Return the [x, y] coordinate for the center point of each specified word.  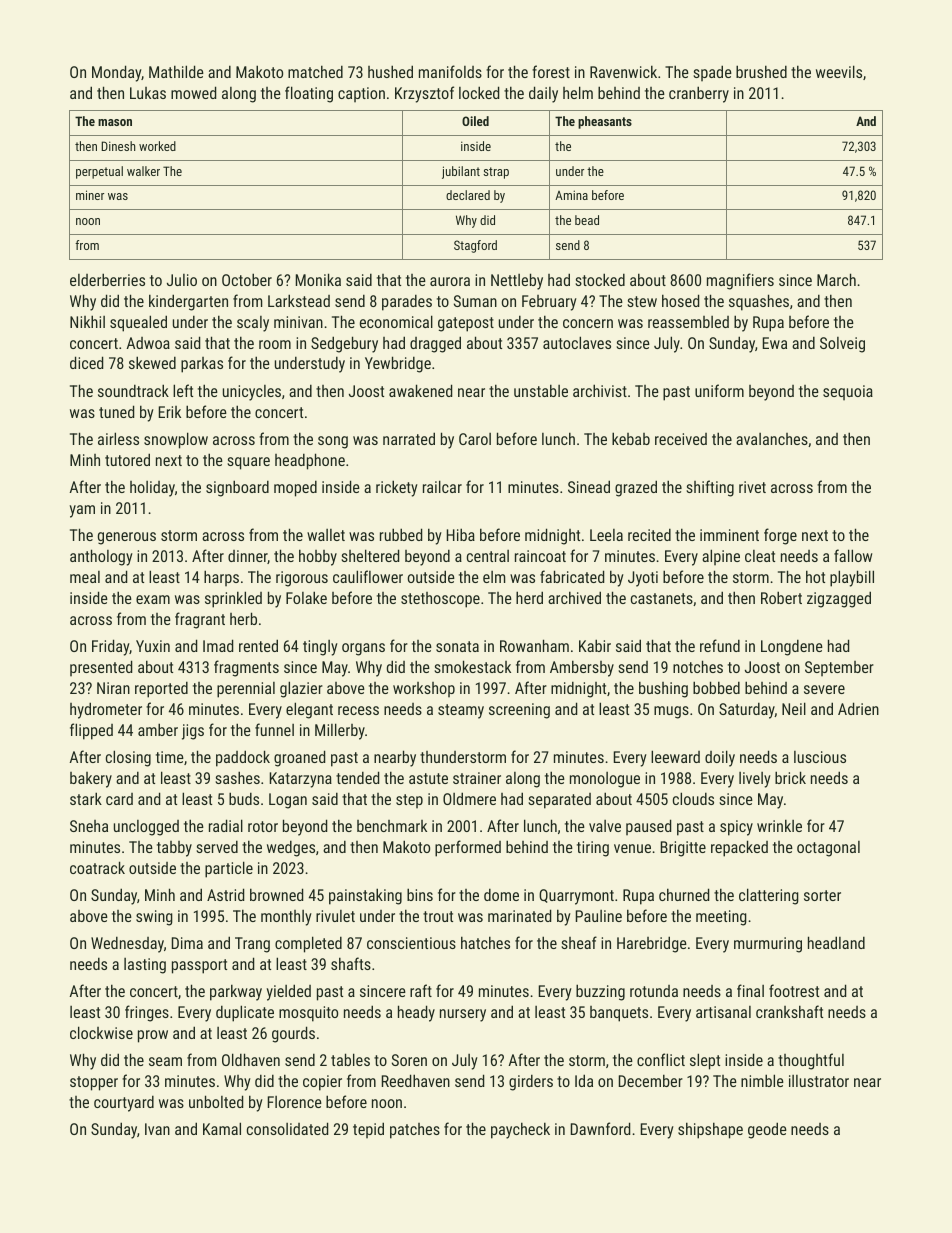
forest [551, 71]
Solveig [842, 345]
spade [712, 73]
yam [82, 511]
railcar [442, 486]
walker [143, 171]
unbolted [216, 1101]
